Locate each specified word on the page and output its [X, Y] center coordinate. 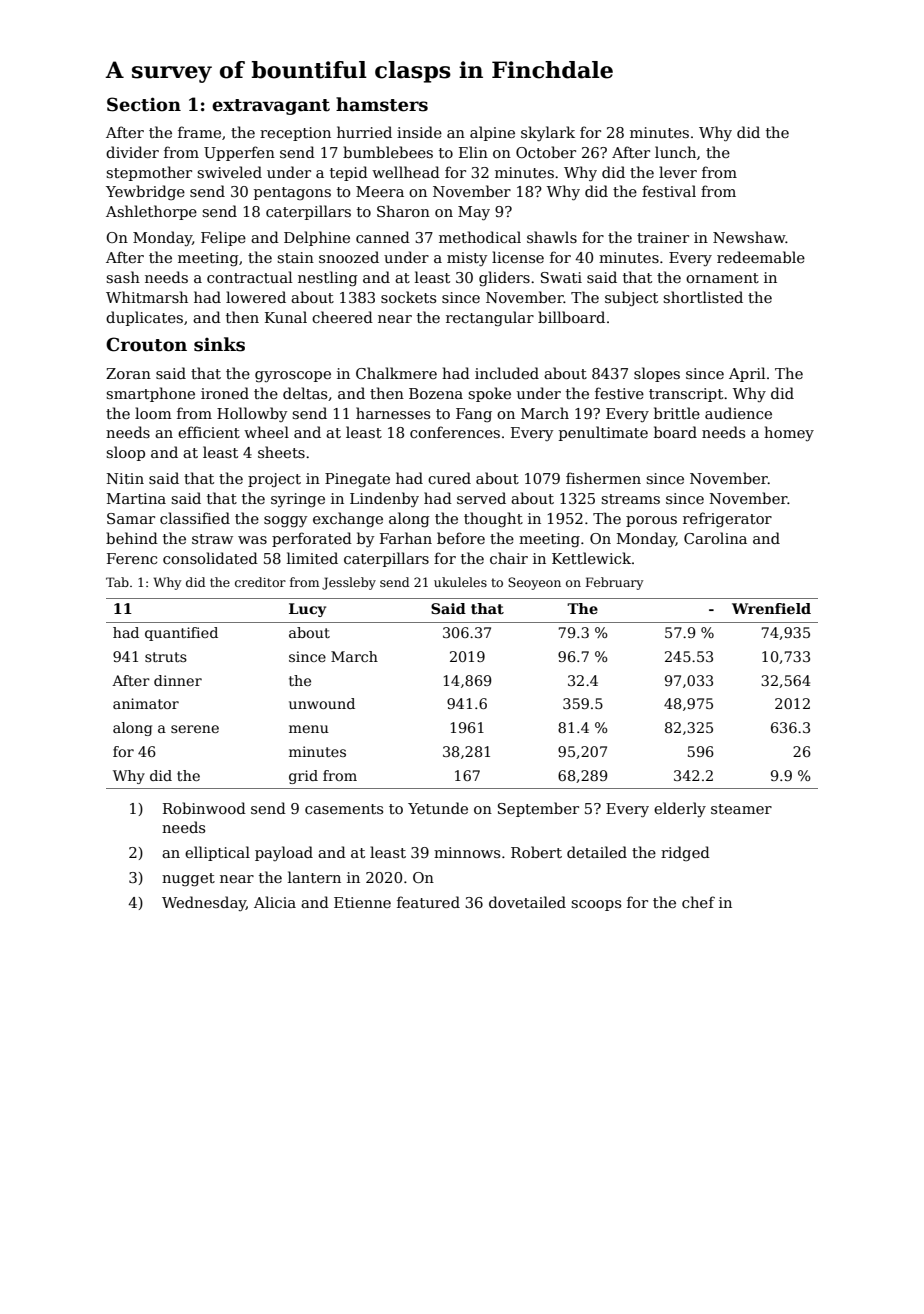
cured [449, 478]
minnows [467, 852]
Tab [117, 582]
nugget [188, 880]
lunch [675, 152]
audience [738, 413]
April [747, 374]
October [546, 152]
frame [199, 132]
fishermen [603, 478]
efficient [209, 432]
